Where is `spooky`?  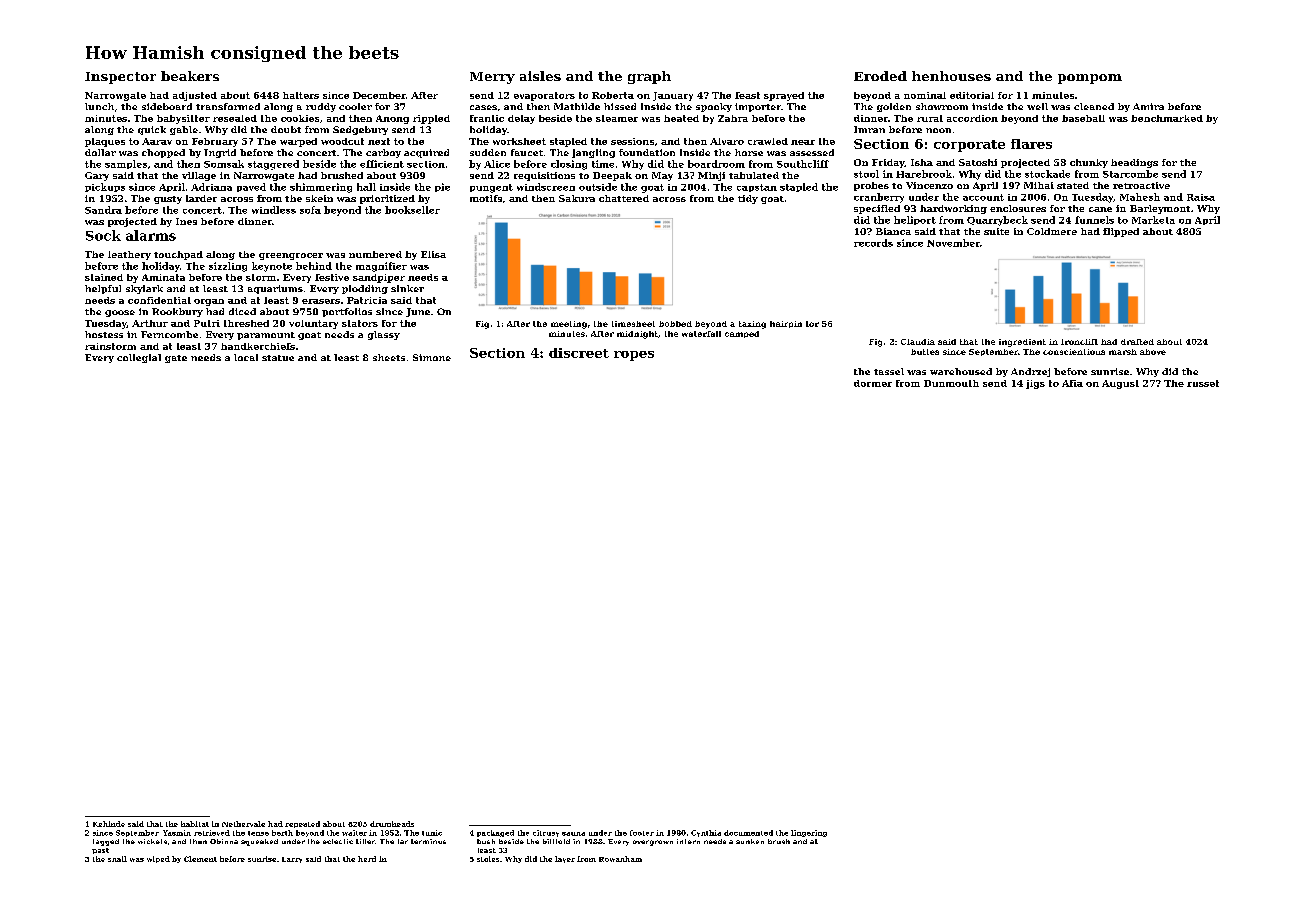 spooky is located at coordinates (714, 107).
